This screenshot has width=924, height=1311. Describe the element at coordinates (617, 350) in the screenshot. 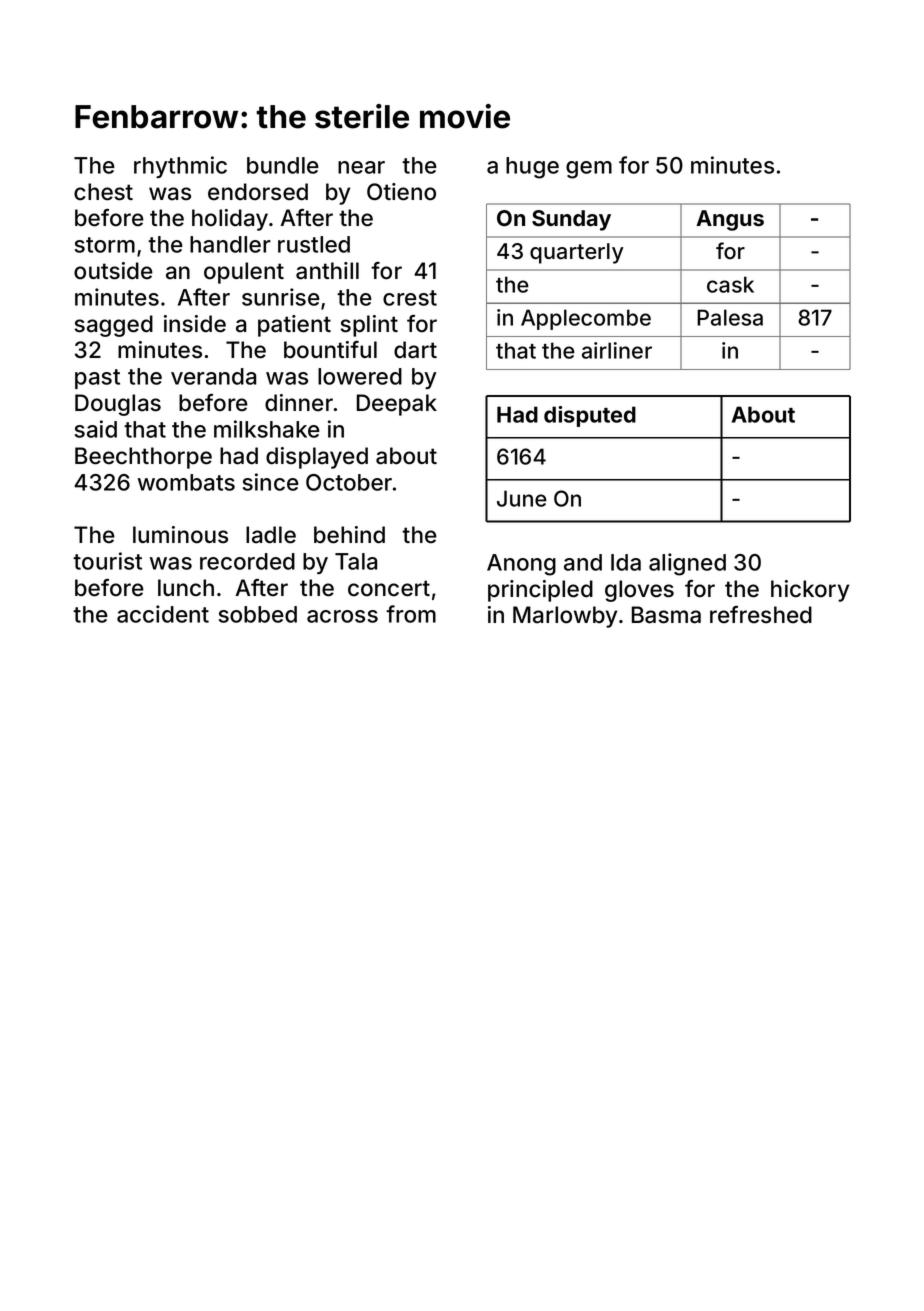

I see `airliner` at that location.
